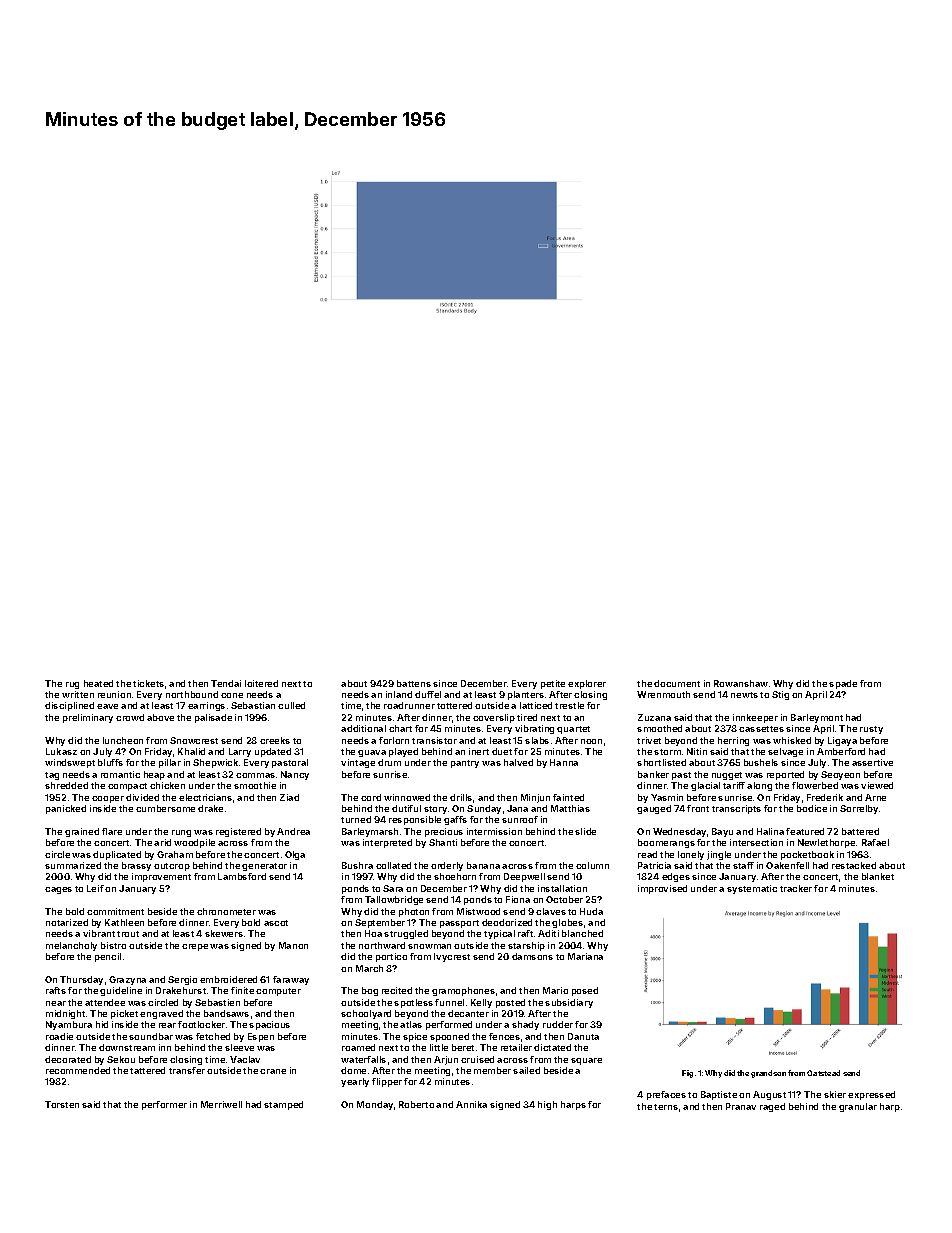 This page has height=1233, width=952. What do you see at coordinates (871, 1095) in the page?
I see `expressed` at bounding box center [871, 1095].
